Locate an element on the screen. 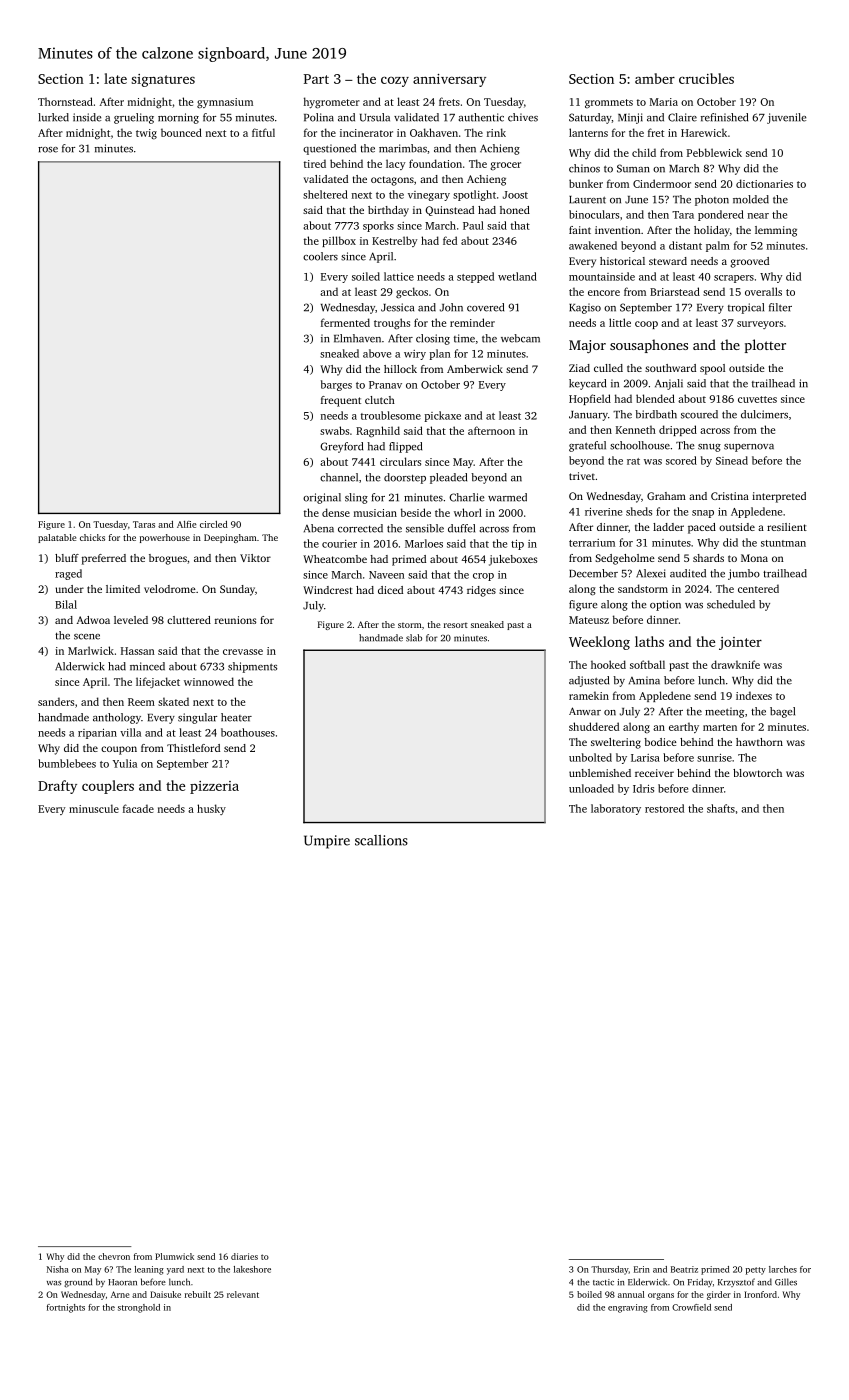 This screenshot has width=849, height=1400. Anjali is located at coordinates (669, 384).
